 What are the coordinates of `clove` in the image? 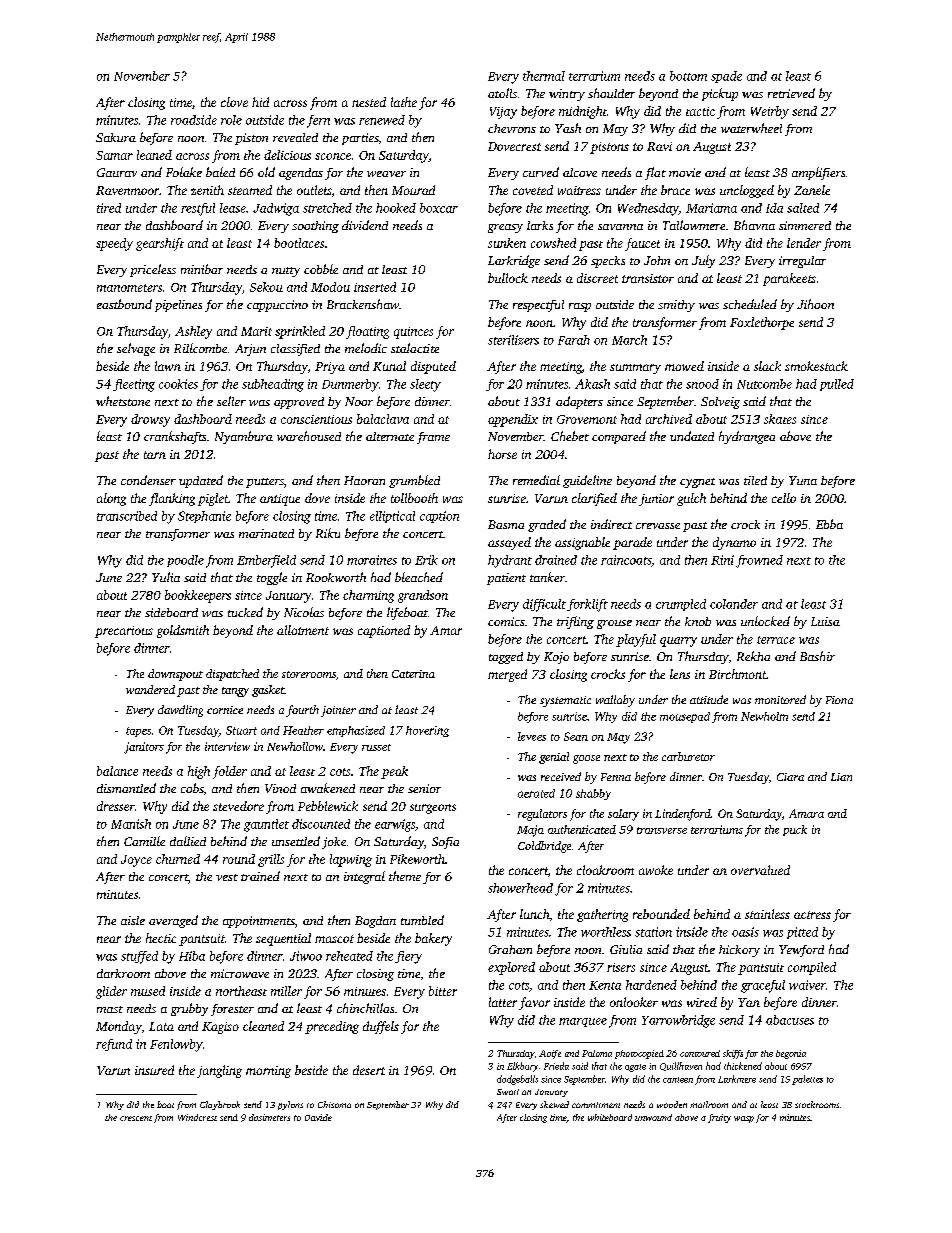 It's located at (234, 102).
